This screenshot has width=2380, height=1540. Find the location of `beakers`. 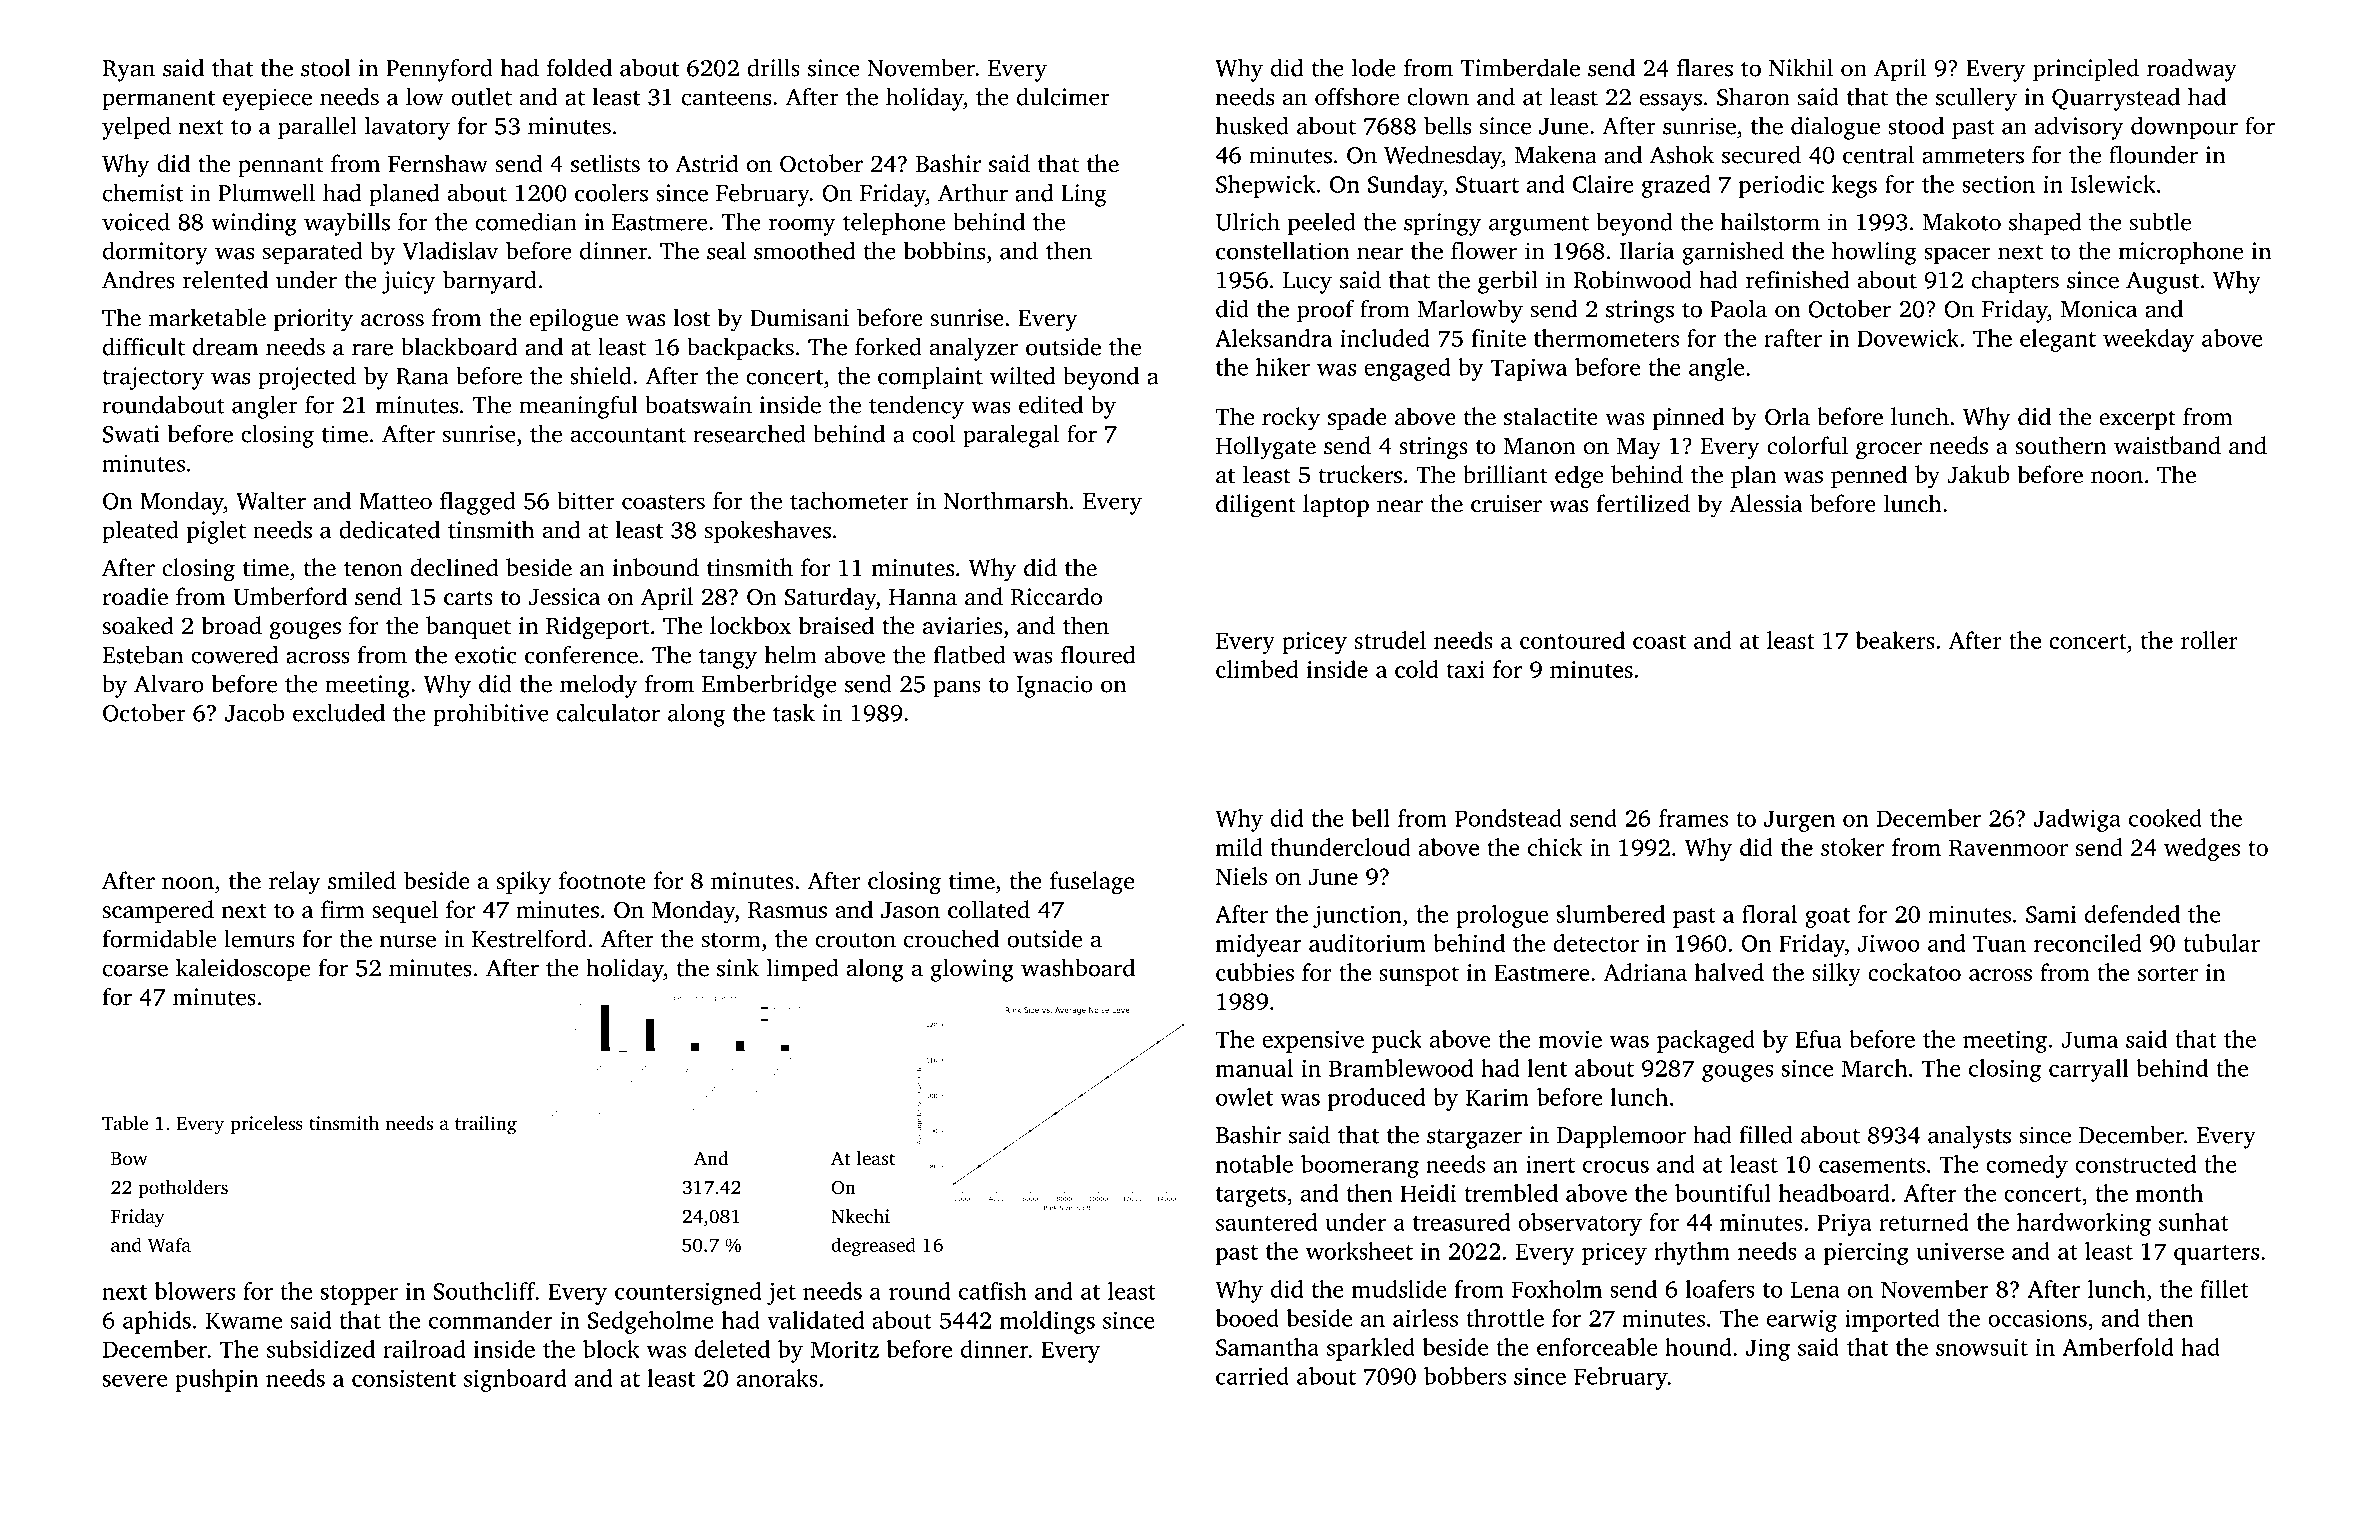

beakers is located at coordinates (1895, 640).
